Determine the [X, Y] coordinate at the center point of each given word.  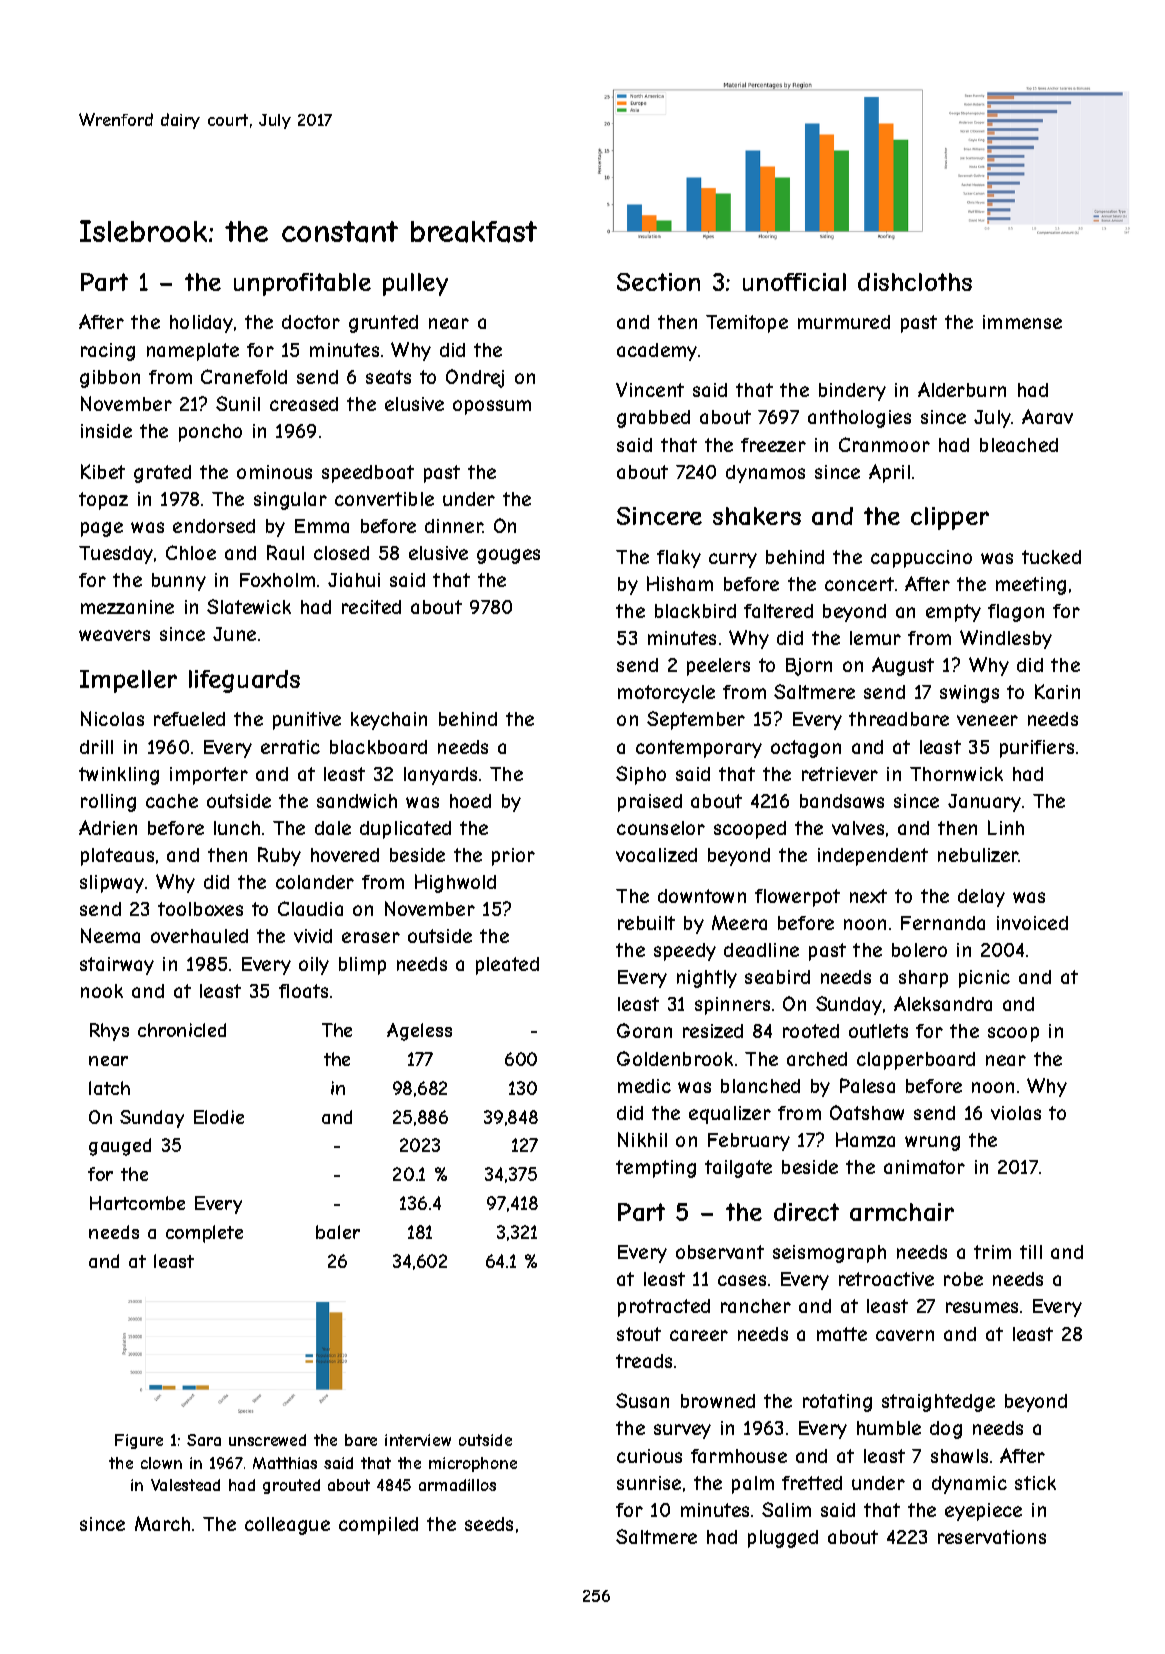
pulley [415, 284]
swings [969, 694]
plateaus [117, 857]
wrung [932, 1143]
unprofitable [302, 284]
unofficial [794, 282]
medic [644, 1086]
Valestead [185, 1485]
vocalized [656, 855]
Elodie [219, 1117]
